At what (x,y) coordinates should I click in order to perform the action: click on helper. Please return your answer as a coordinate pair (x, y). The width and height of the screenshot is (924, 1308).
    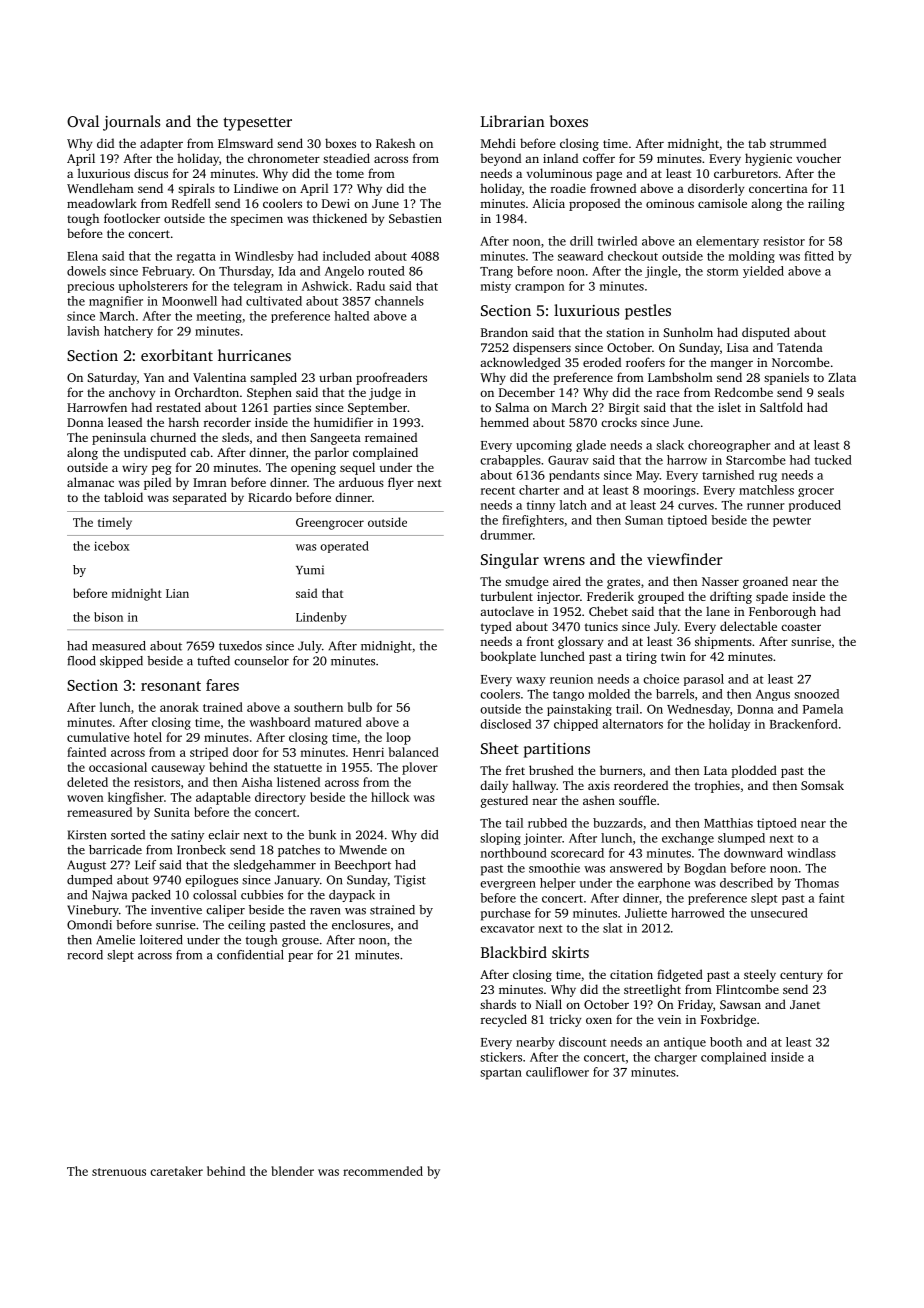
    Looking at the image, I should click on (558, 884).
